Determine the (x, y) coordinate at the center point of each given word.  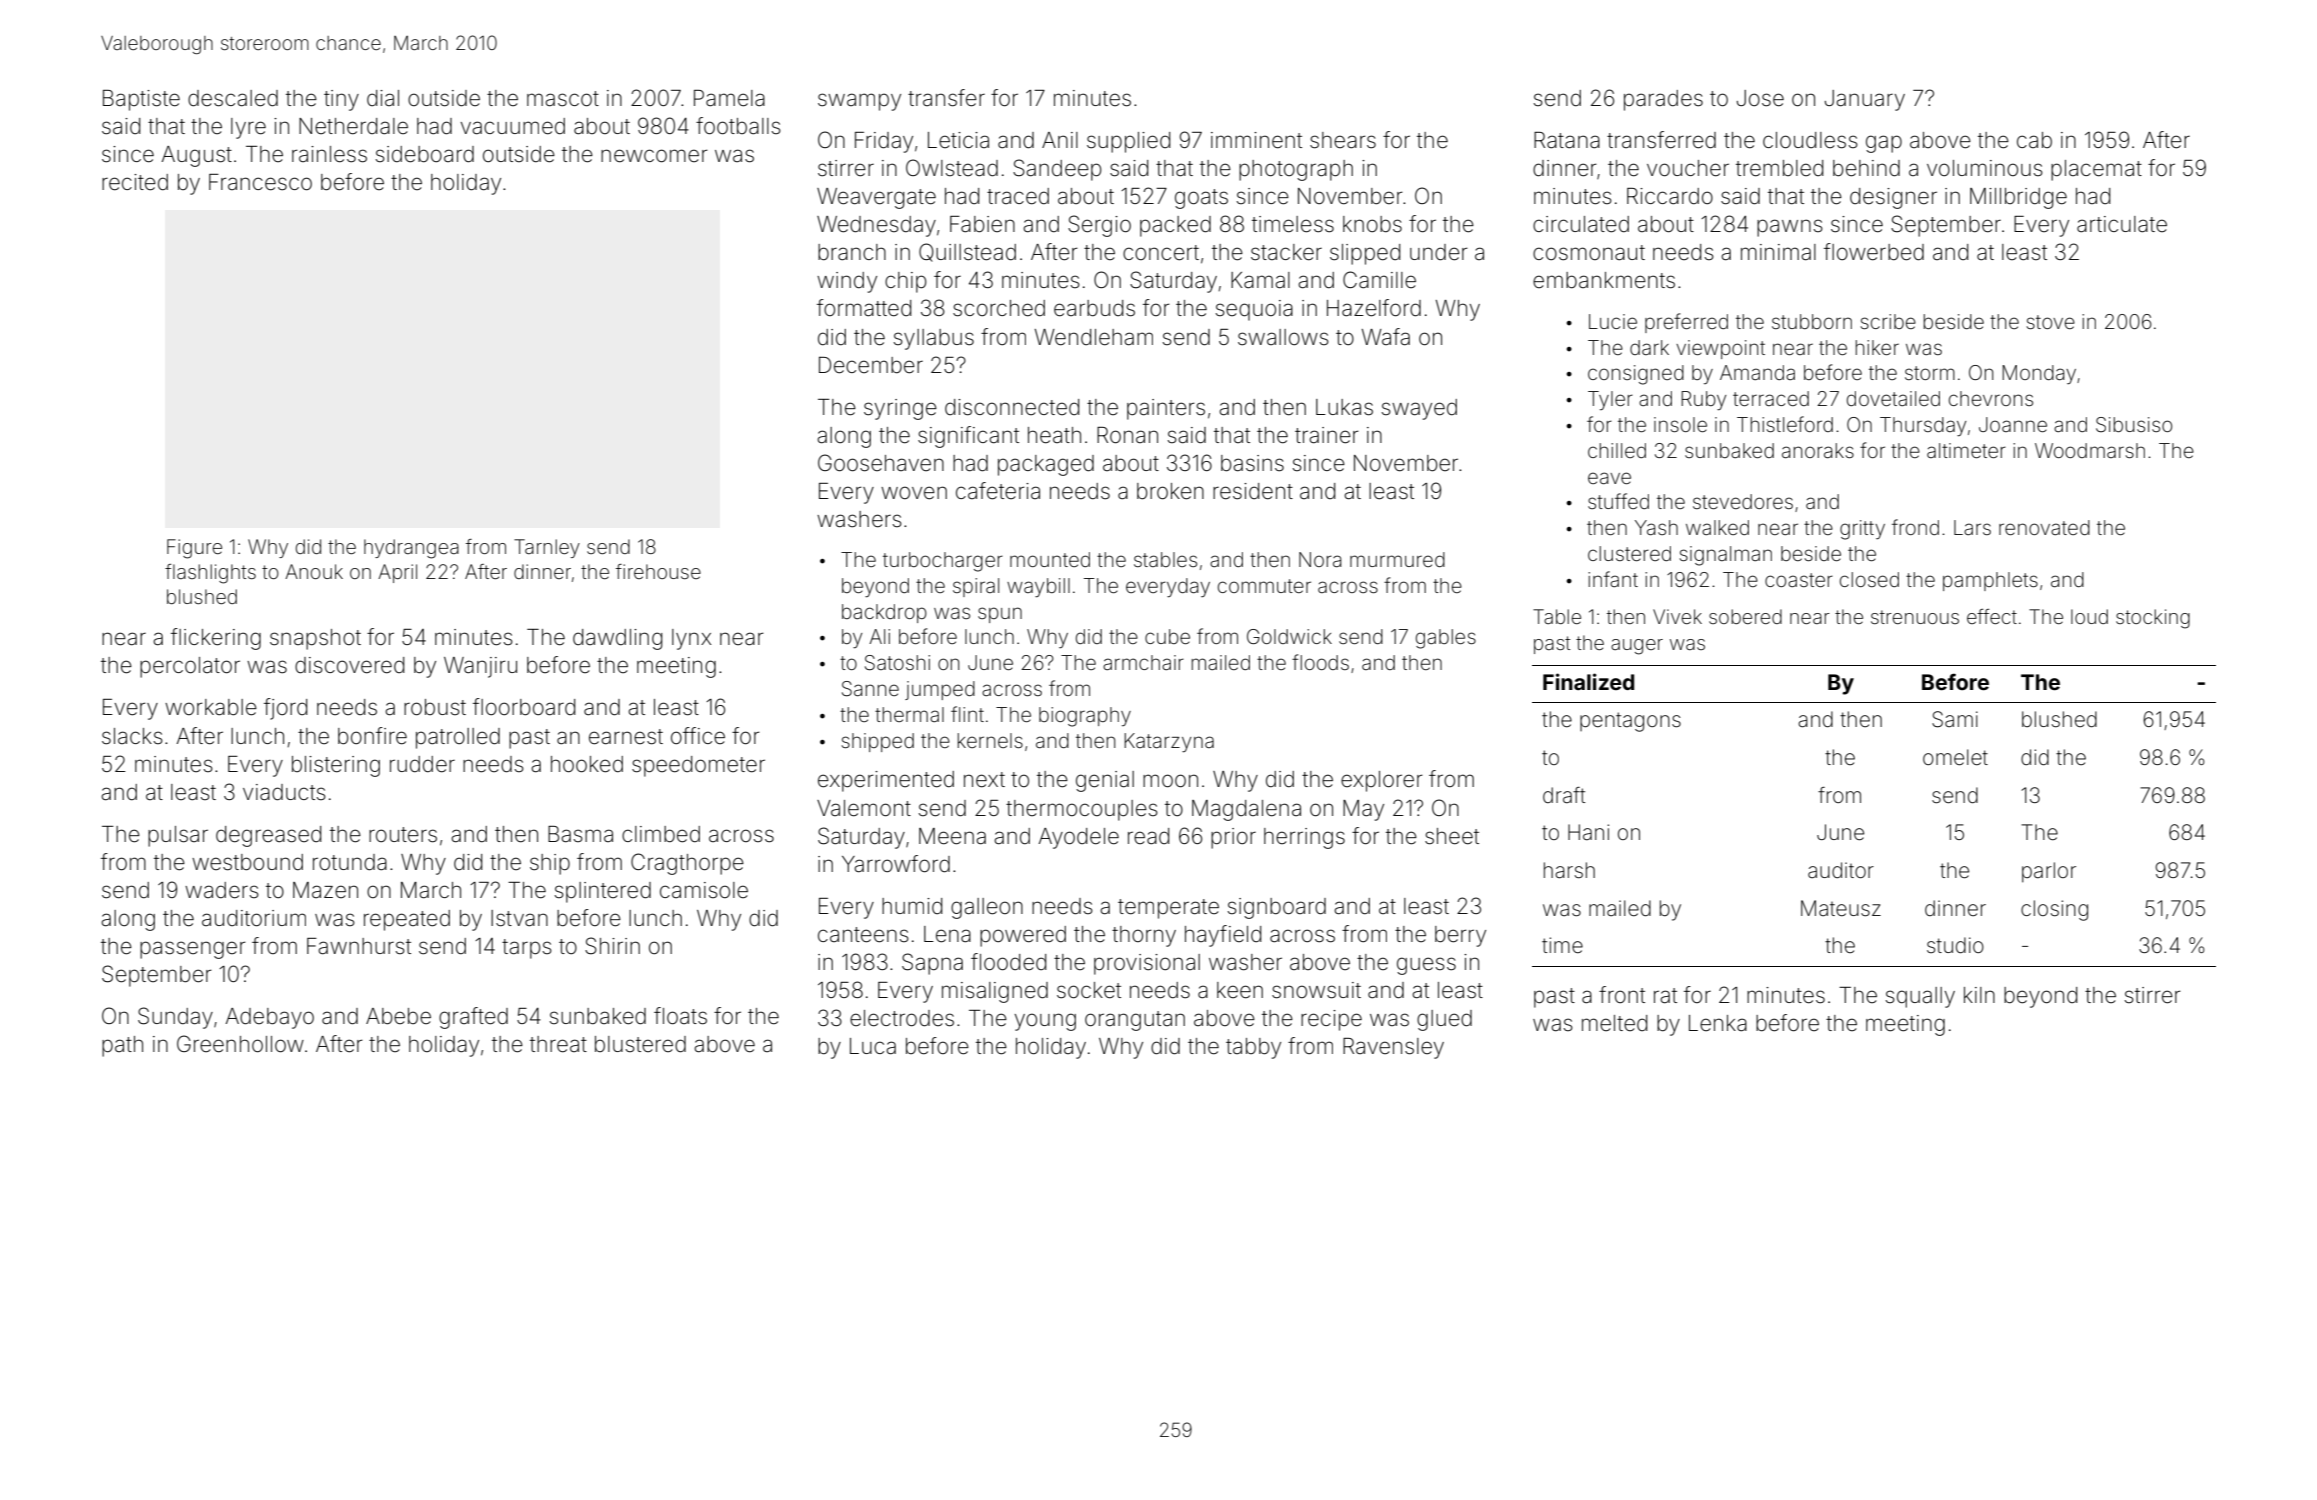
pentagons (1630, 722)
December (871, 365)
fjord (286, 709)
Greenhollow (240, 1044)
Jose (1760, 98)
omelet (1955, 757)
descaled (233, 98)
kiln (1979, 995)
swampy (859, 102)
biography (1085, 717)
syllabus (934, 339)
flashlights (210, 574)
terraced (1771, 398)
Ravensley (1393, 1048)
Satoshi (897, 663)
